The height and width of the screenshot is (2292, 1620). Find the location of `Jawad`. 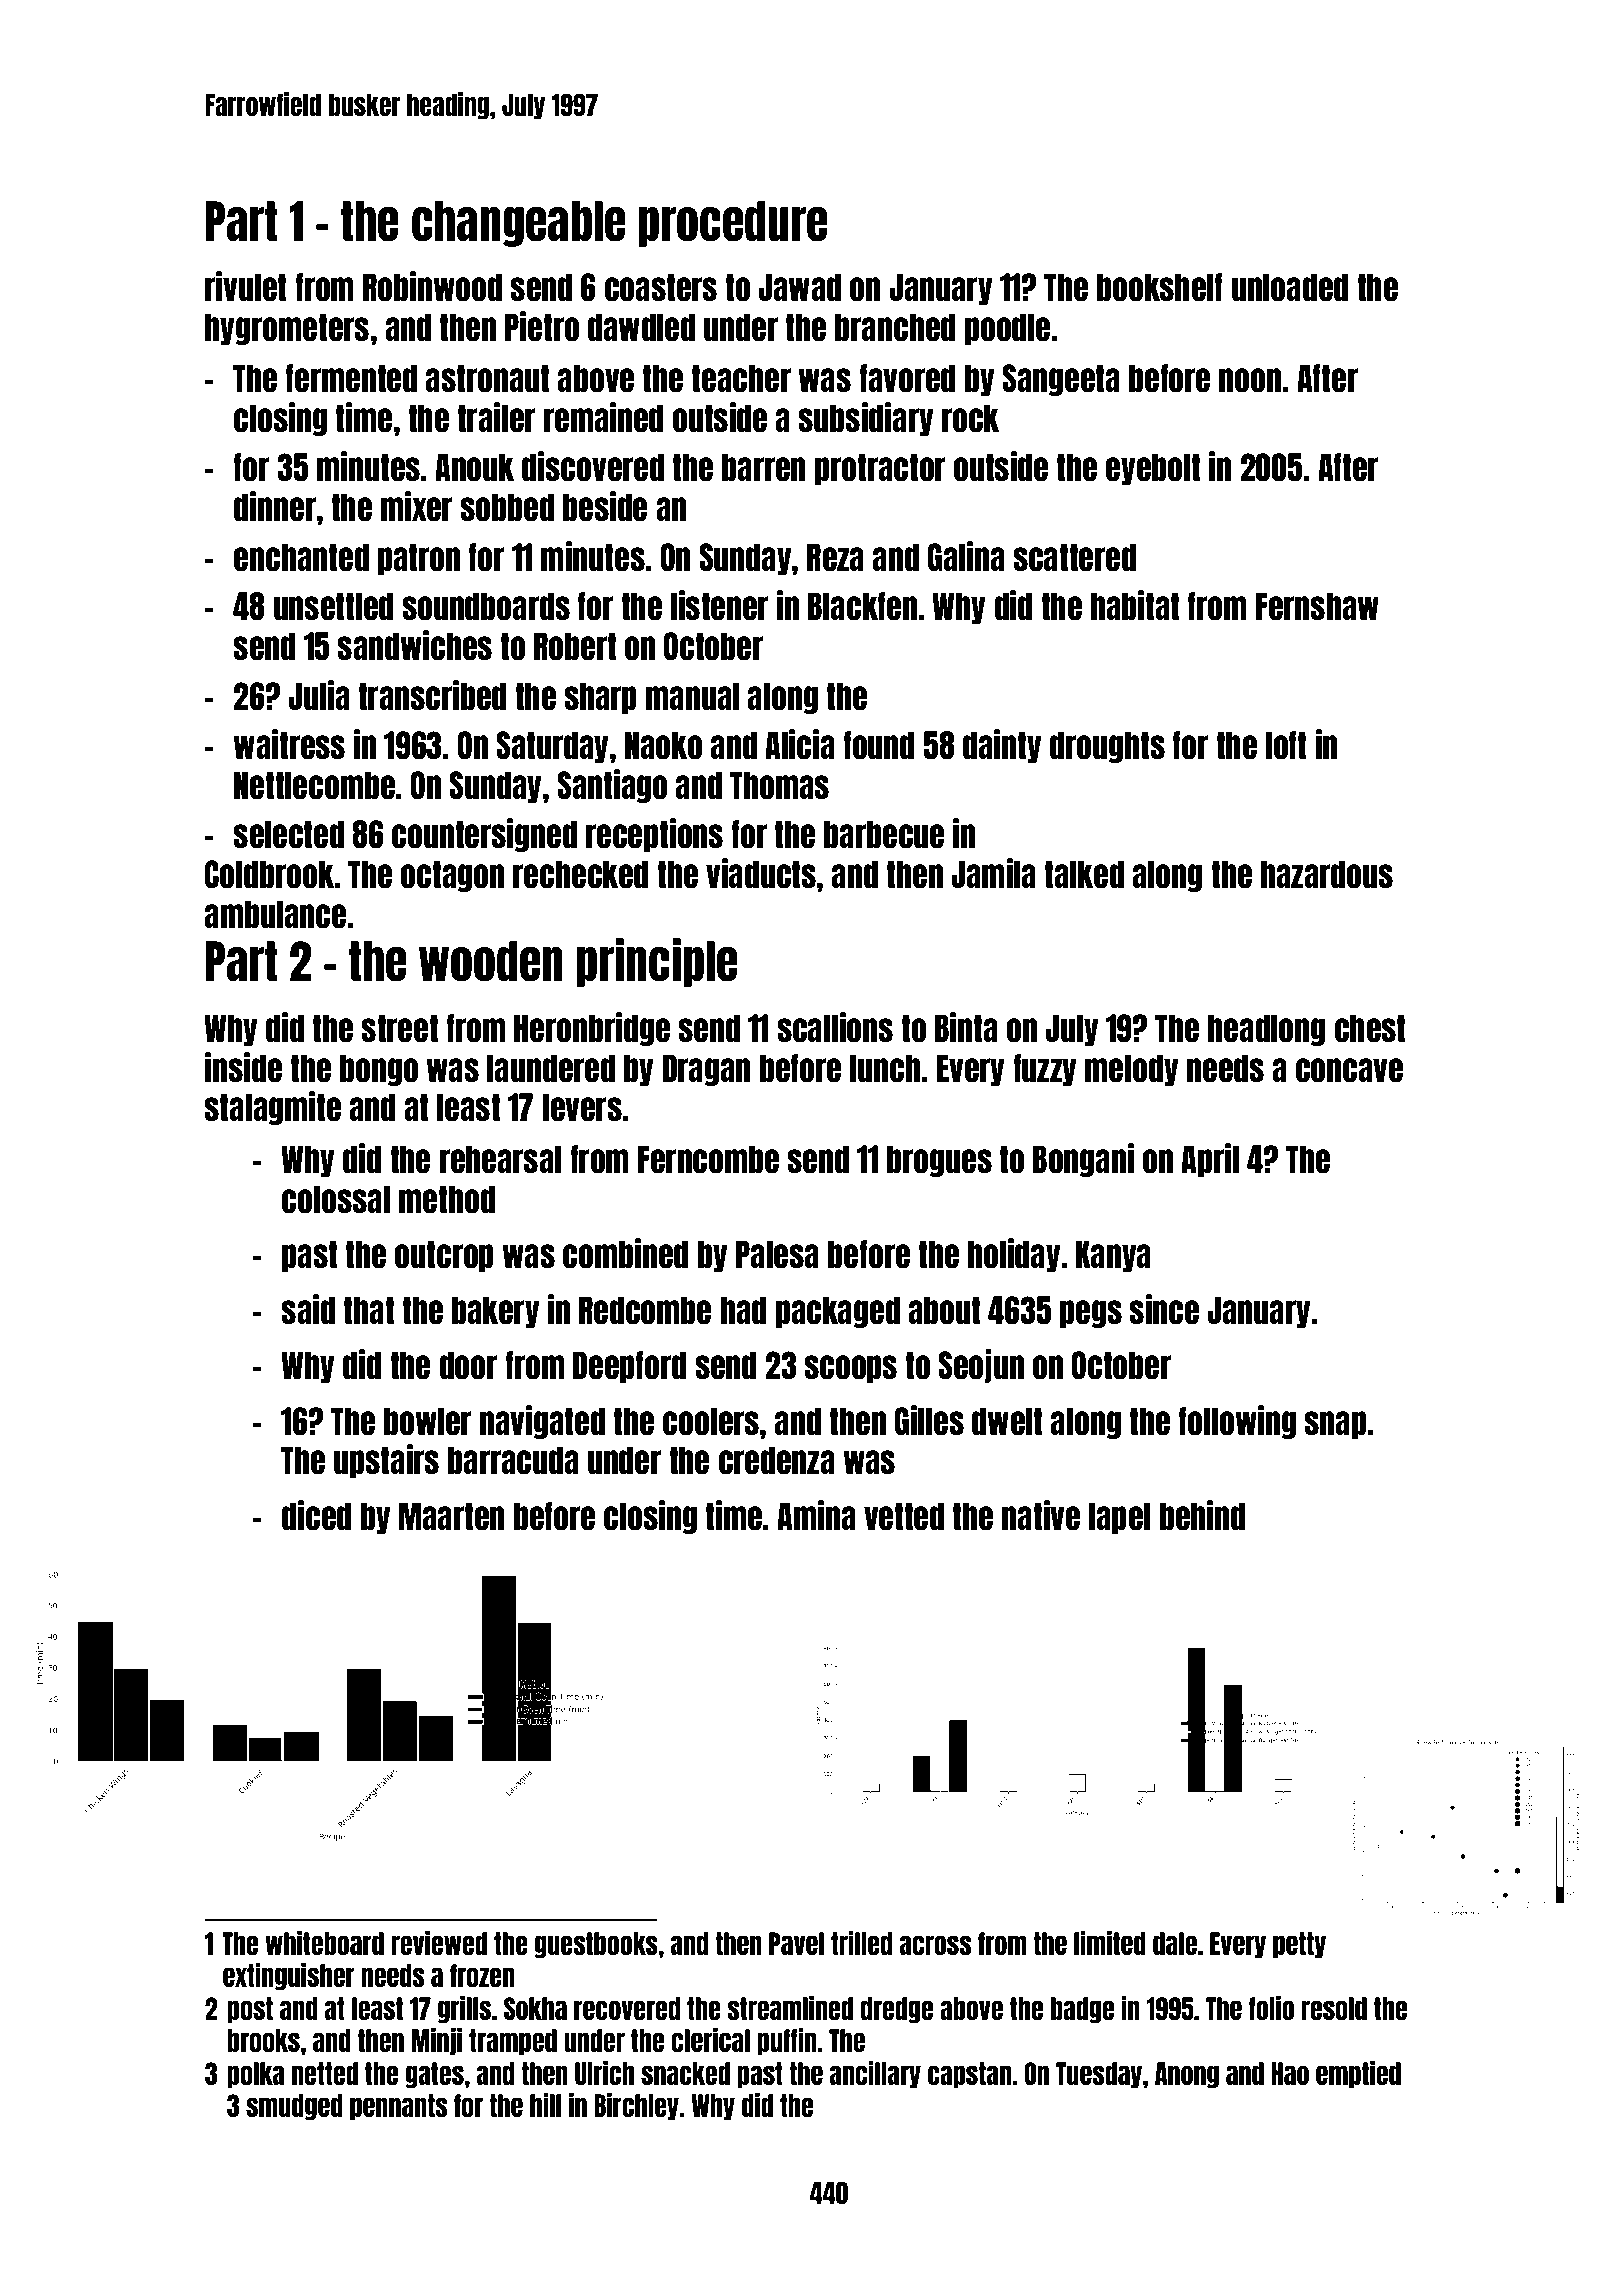

Jawad is located at coordinates (799, 287).
